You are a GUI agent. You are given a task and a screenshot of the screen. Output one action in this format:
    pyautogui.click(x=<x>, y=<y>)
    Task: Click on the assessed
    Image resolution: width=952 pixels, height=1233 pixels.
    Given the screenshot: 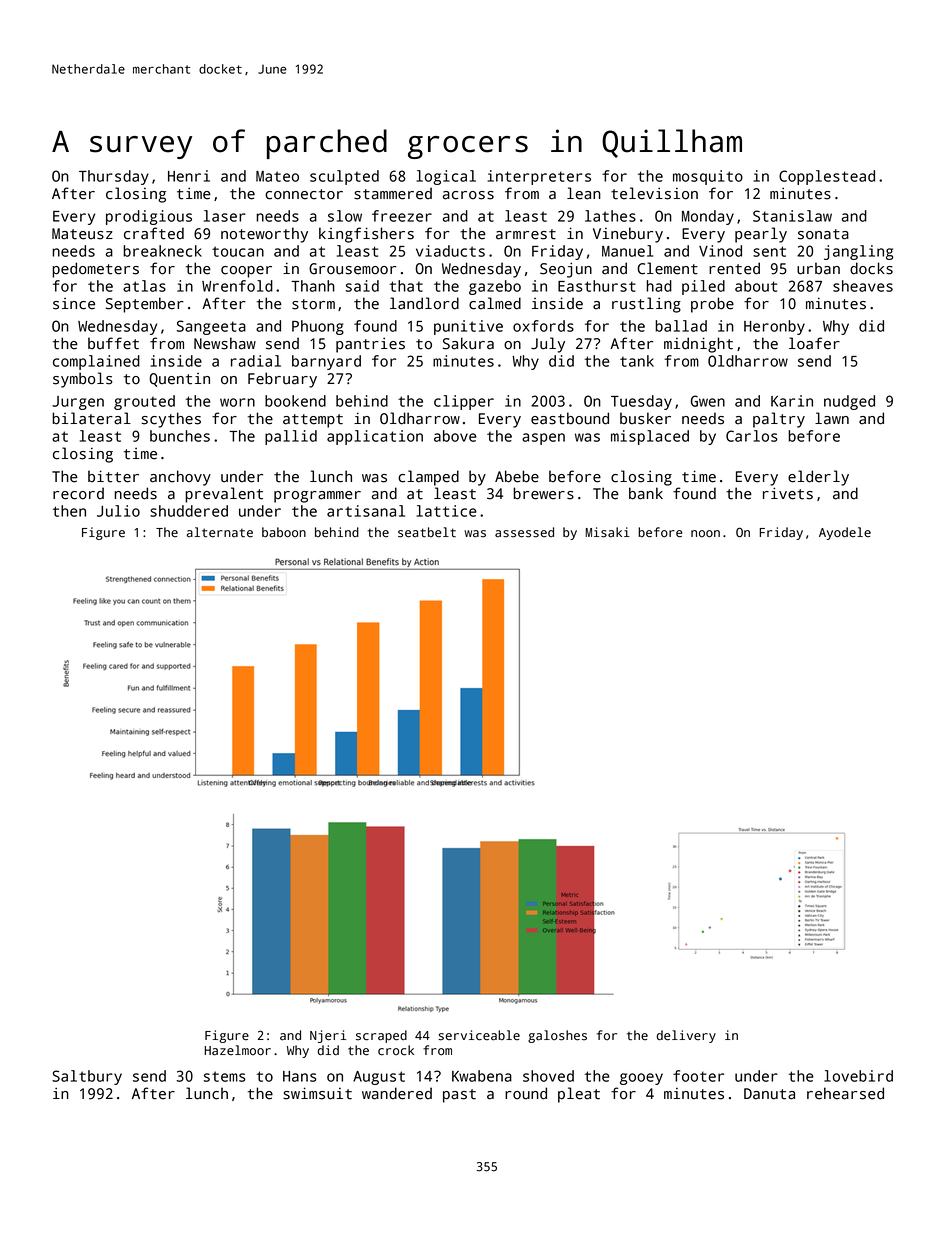 What is the action you would take?
    pyautogui.click(x=524, y=532)
